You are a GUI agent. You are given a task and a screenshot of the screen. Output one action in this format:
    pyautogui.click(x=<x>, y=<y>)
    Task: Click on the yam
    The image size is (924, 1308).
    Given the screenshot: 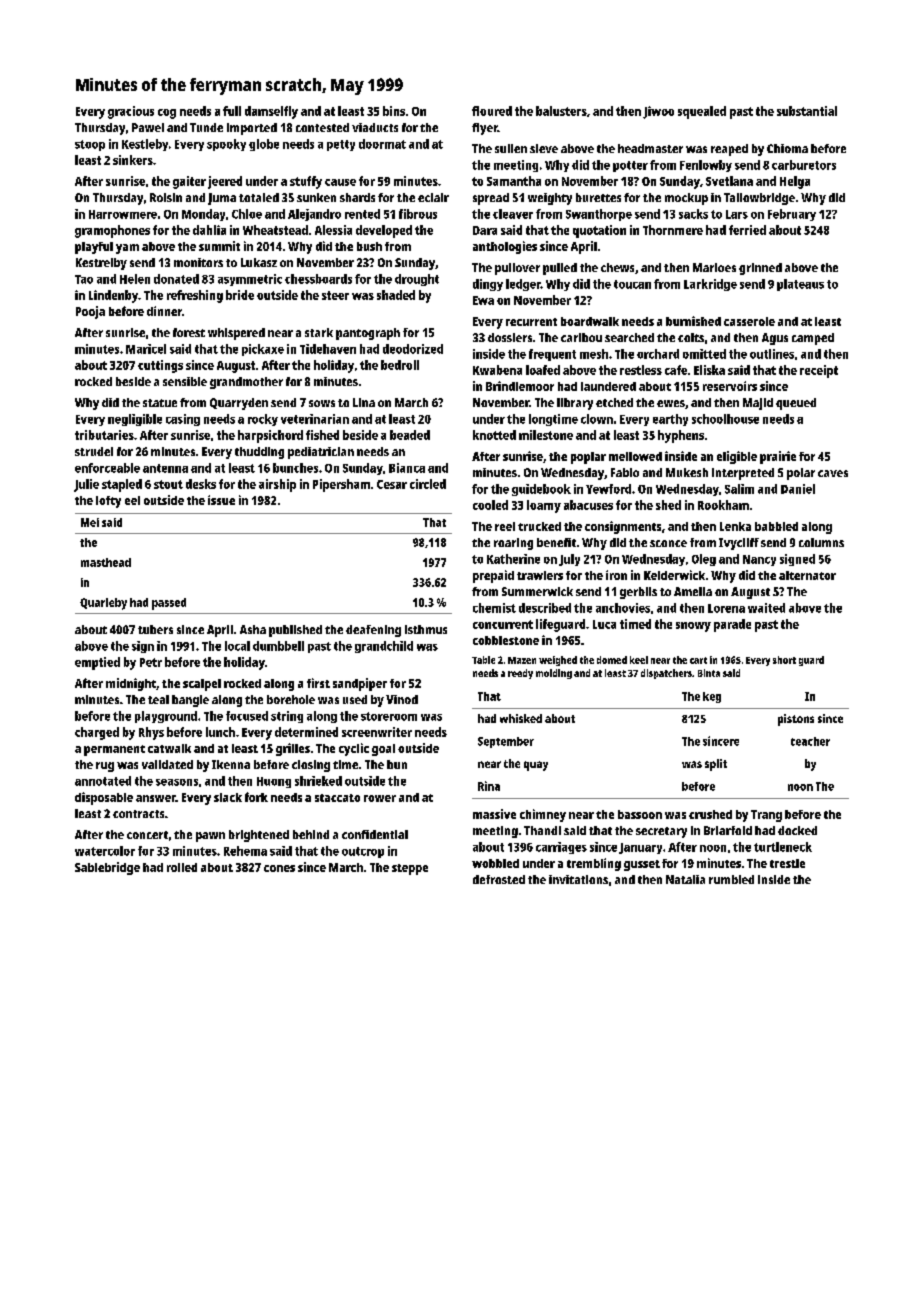 What is the action you would take?
    pyautogui.click(x=127, y=249)
